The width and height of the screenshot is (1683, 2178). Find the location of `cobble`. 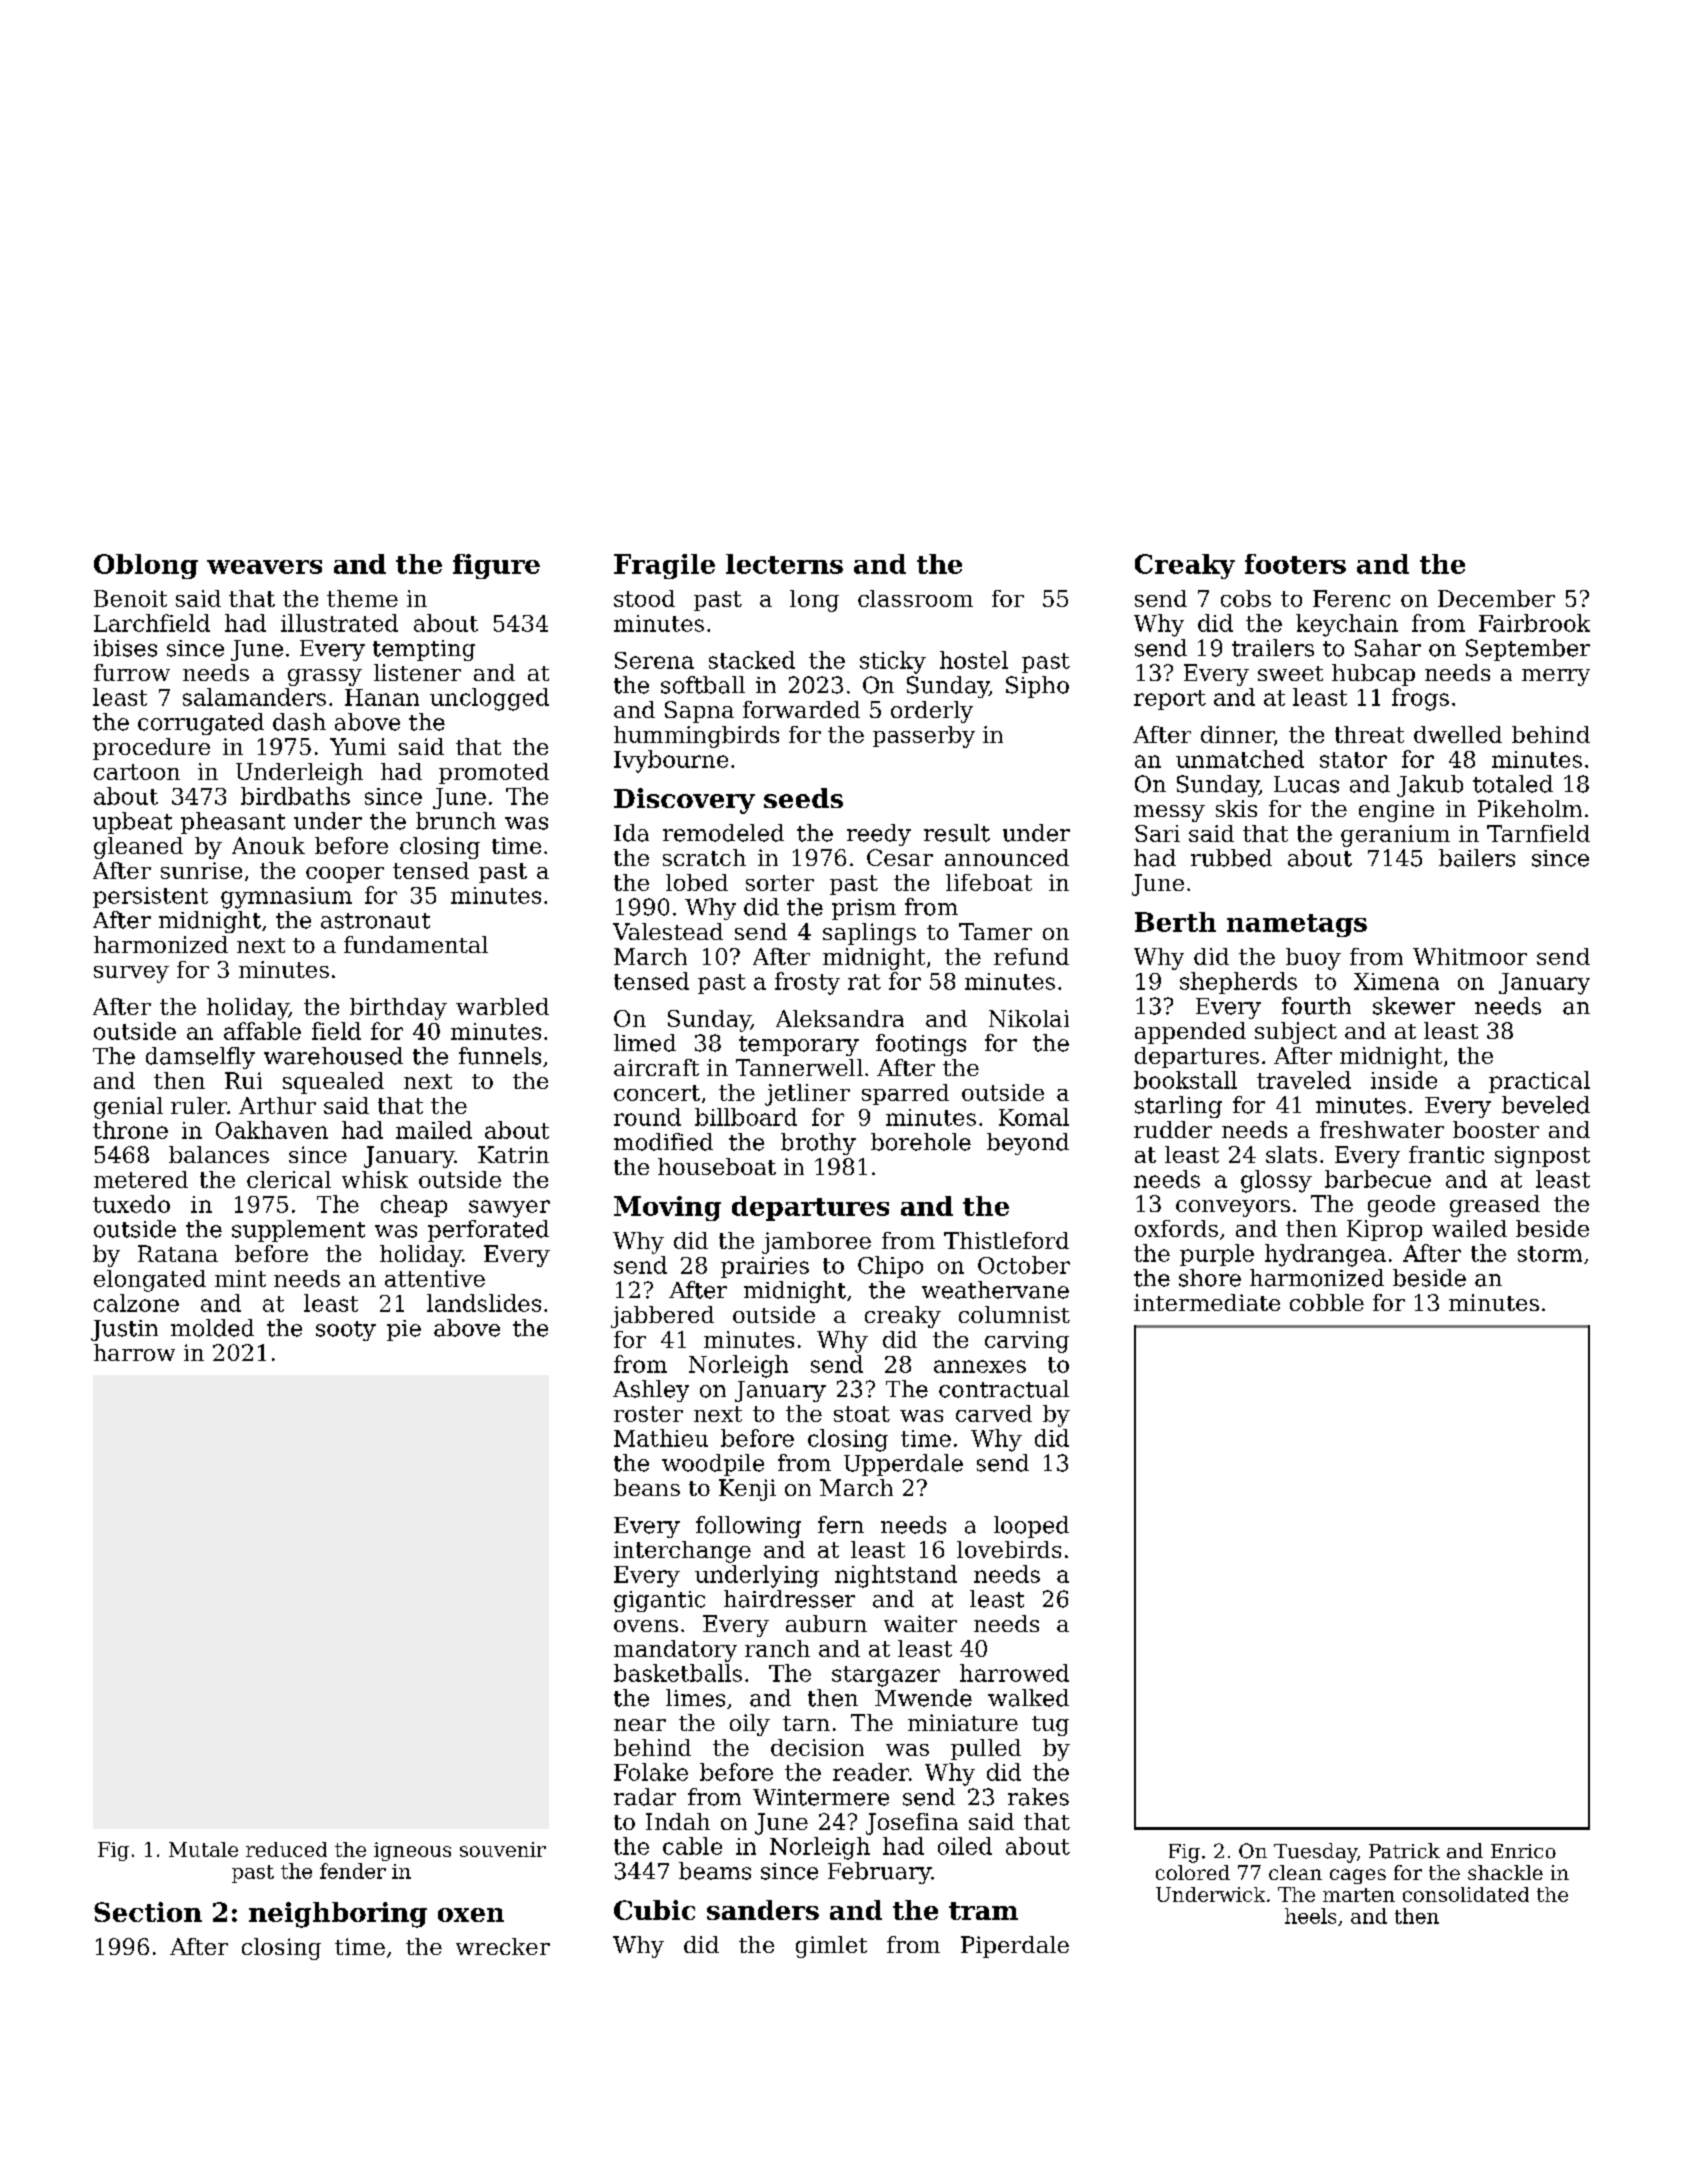

cobble is located at coordinates (1327, 1302).
